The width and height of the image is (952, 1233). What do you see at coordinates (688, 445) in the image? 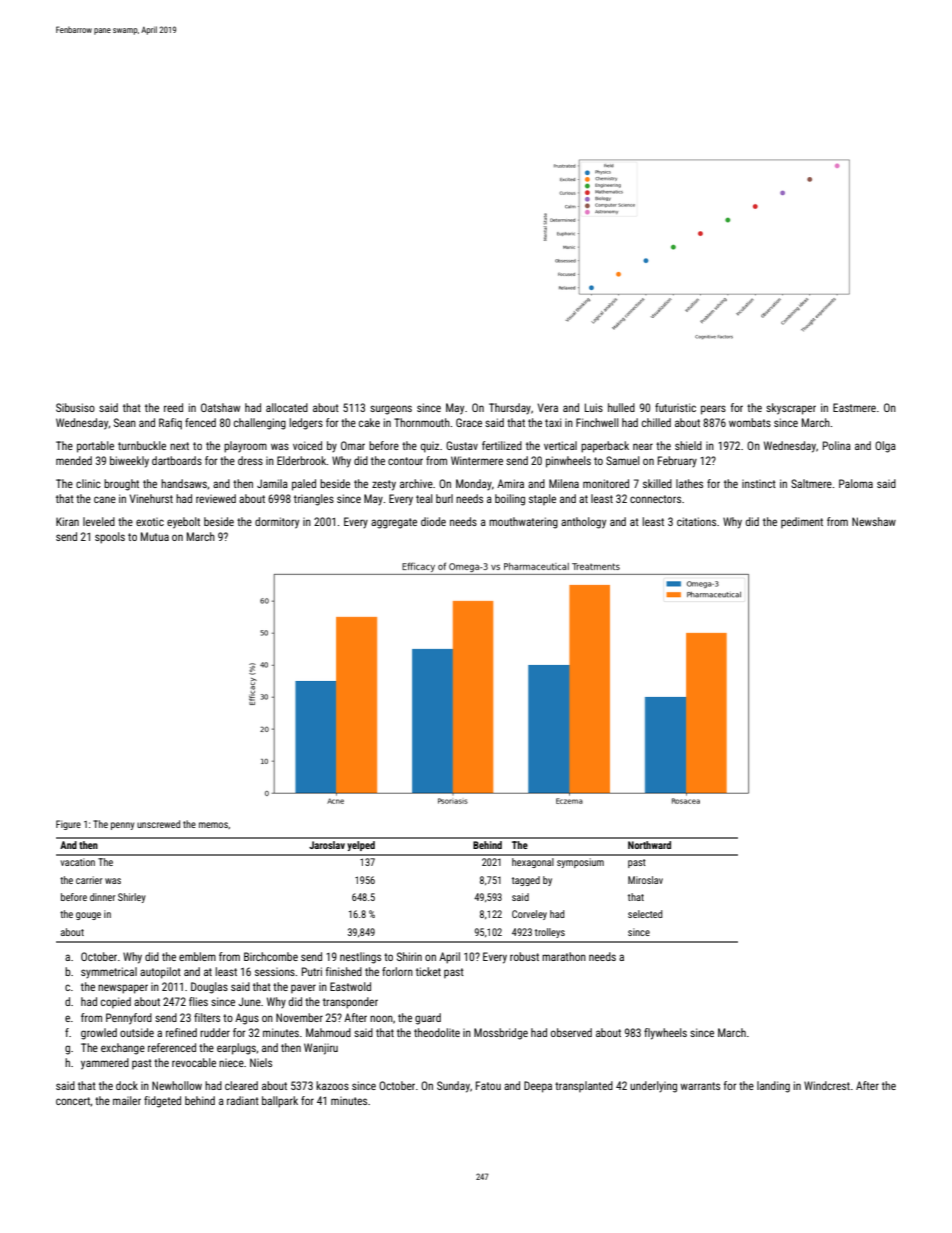
I see `shield` at bounding box center [688, 445].
